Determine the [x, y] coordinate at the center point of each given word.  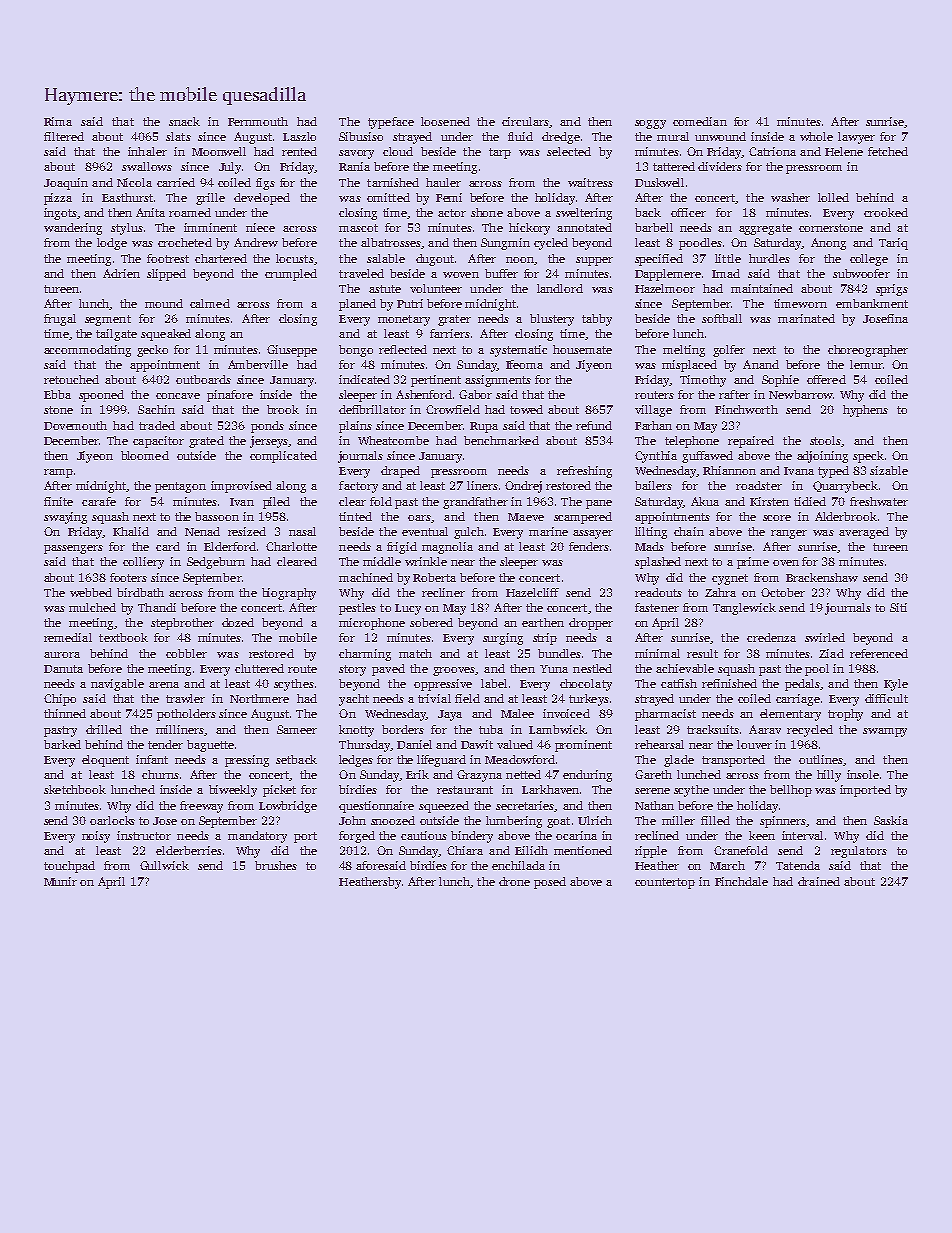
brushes [276, 865]
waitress [590, 182]
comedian [700, 121]
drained [819, 881]
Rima [58, 121]
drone [514, 881]
